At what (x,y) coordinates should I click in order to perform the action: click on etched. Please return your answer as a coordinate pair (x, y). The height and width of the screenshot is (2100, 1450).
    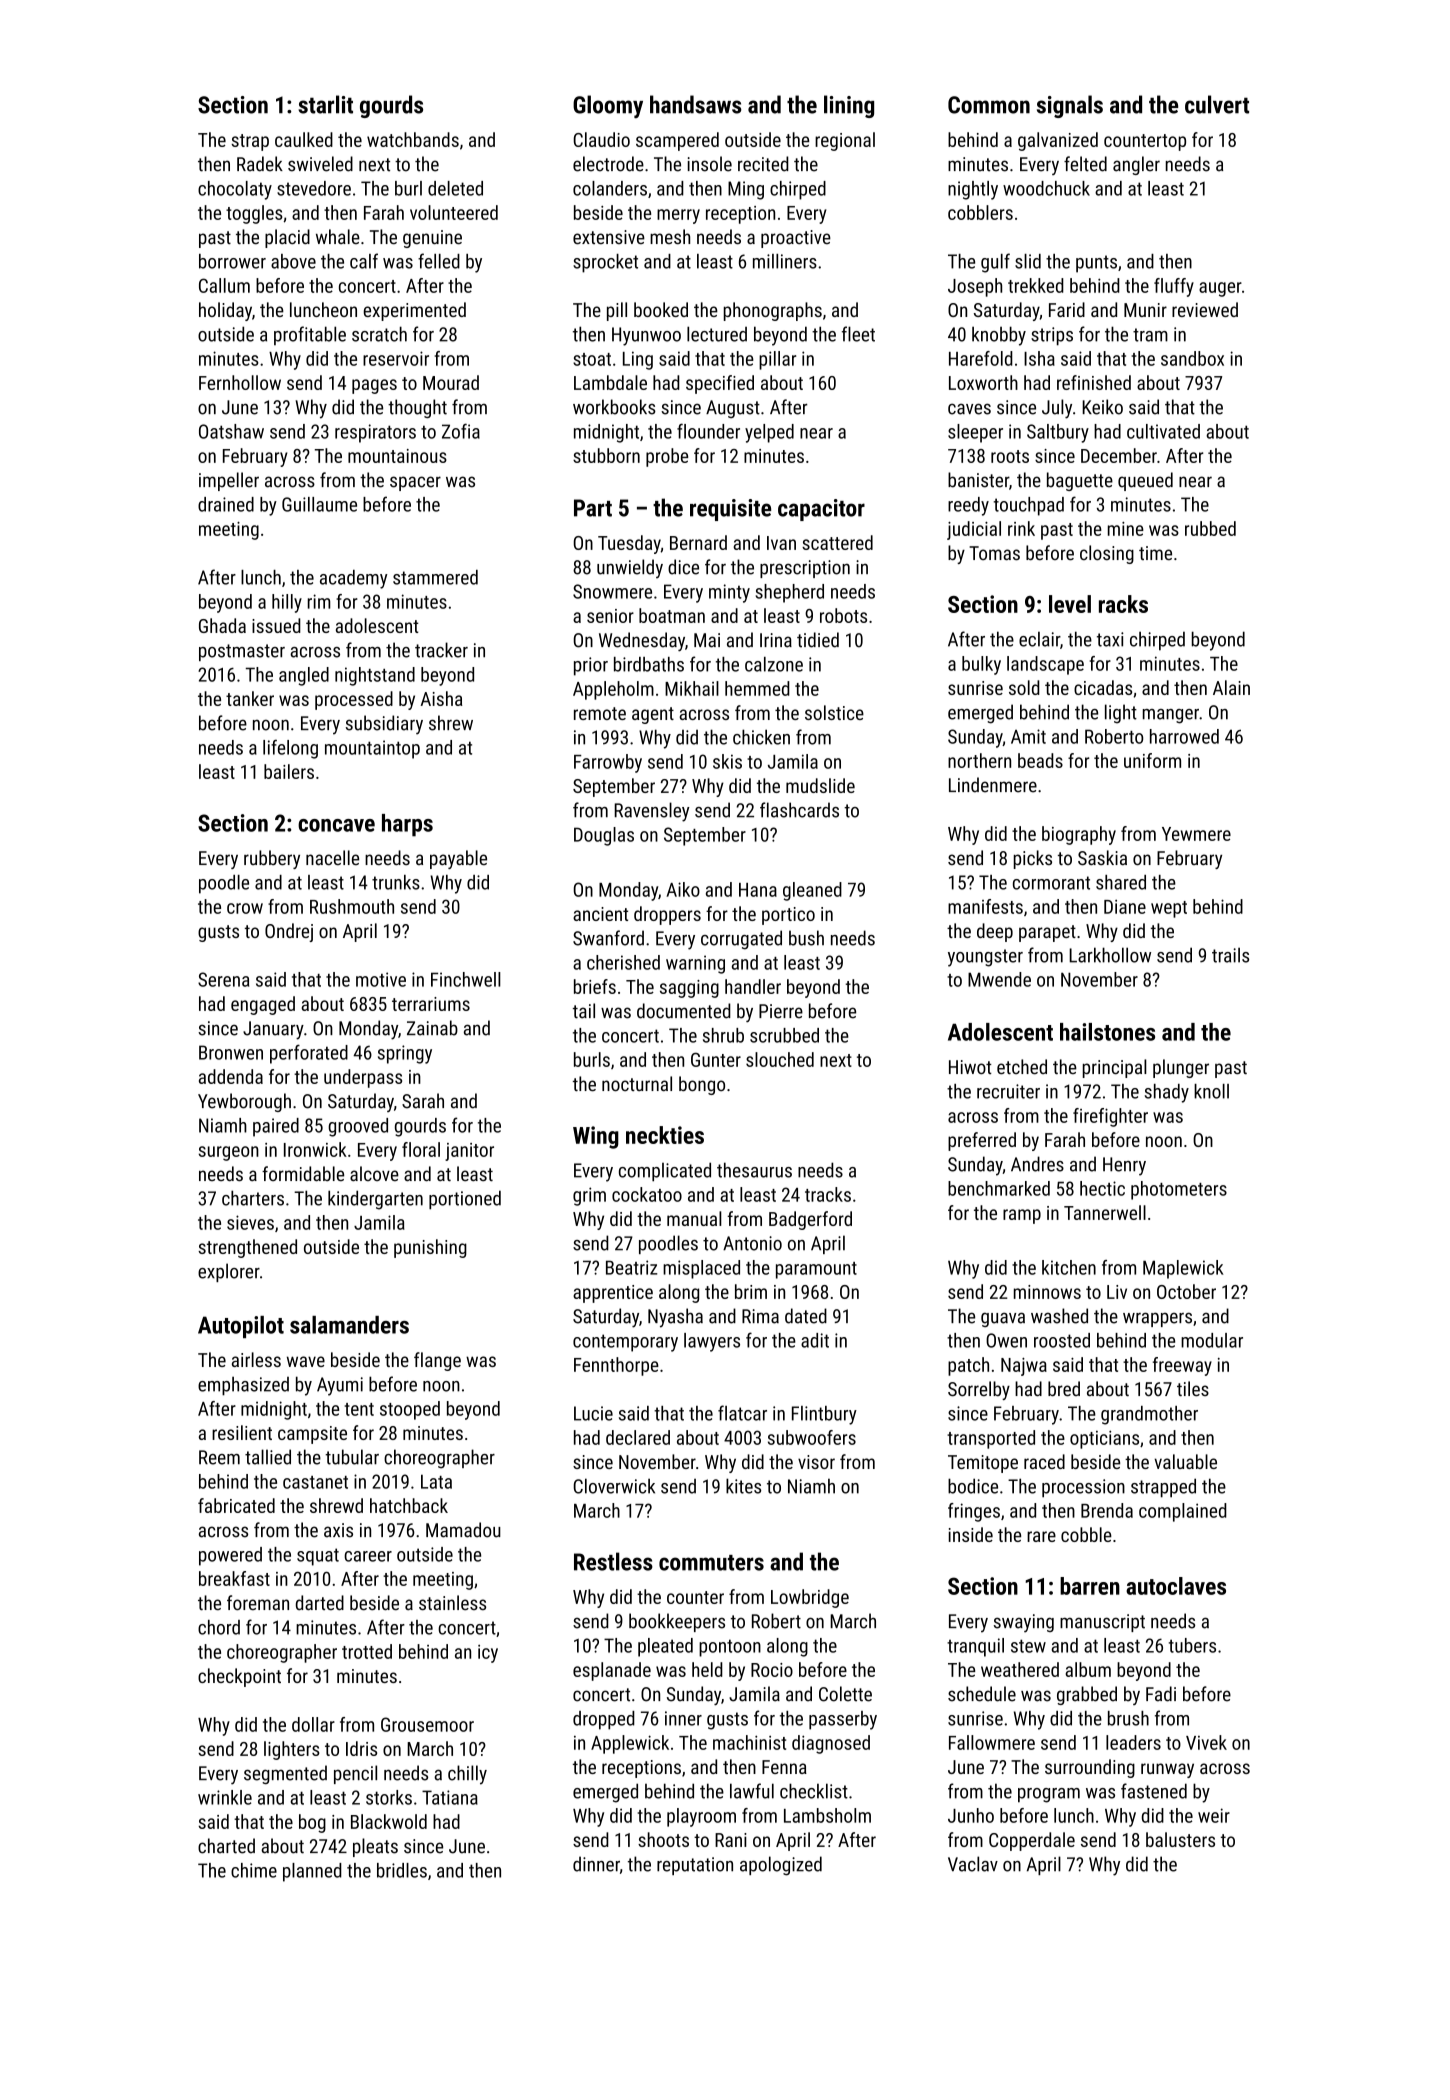
    Looking at the image, I should click on (1022, 1066).
